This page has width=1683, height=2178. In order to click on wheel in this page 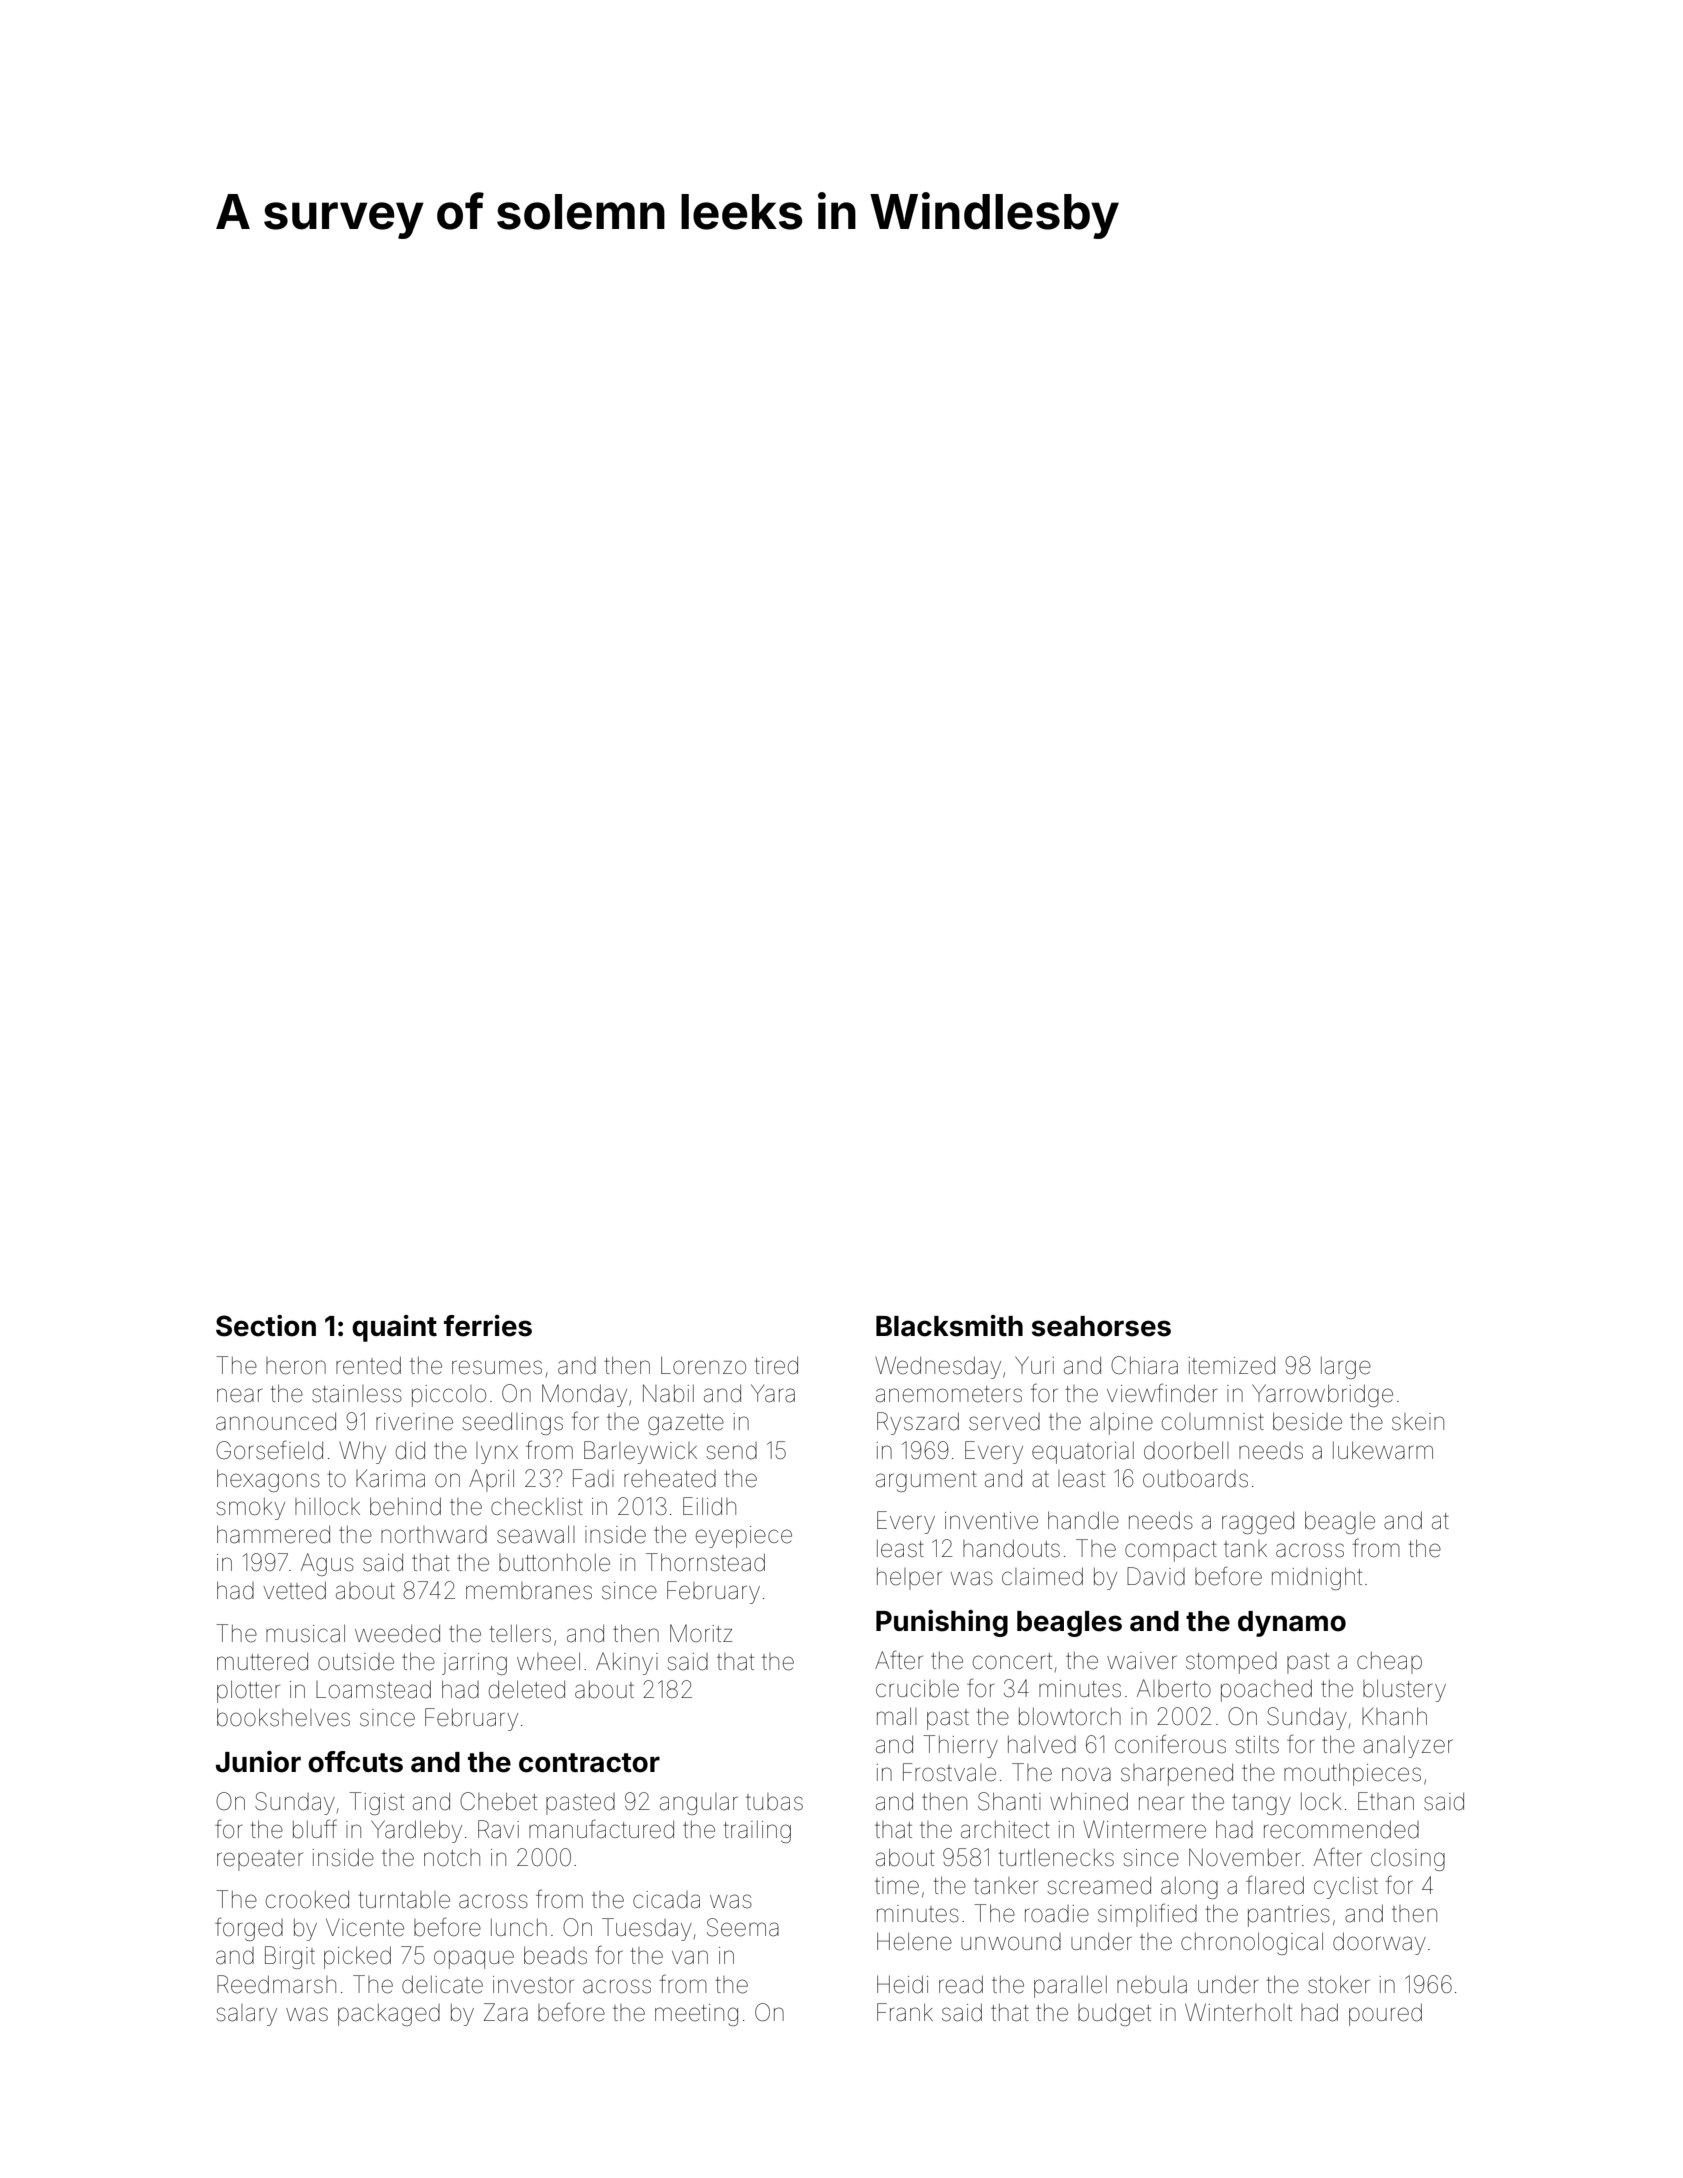, I will do `click(548, 1661)`.
